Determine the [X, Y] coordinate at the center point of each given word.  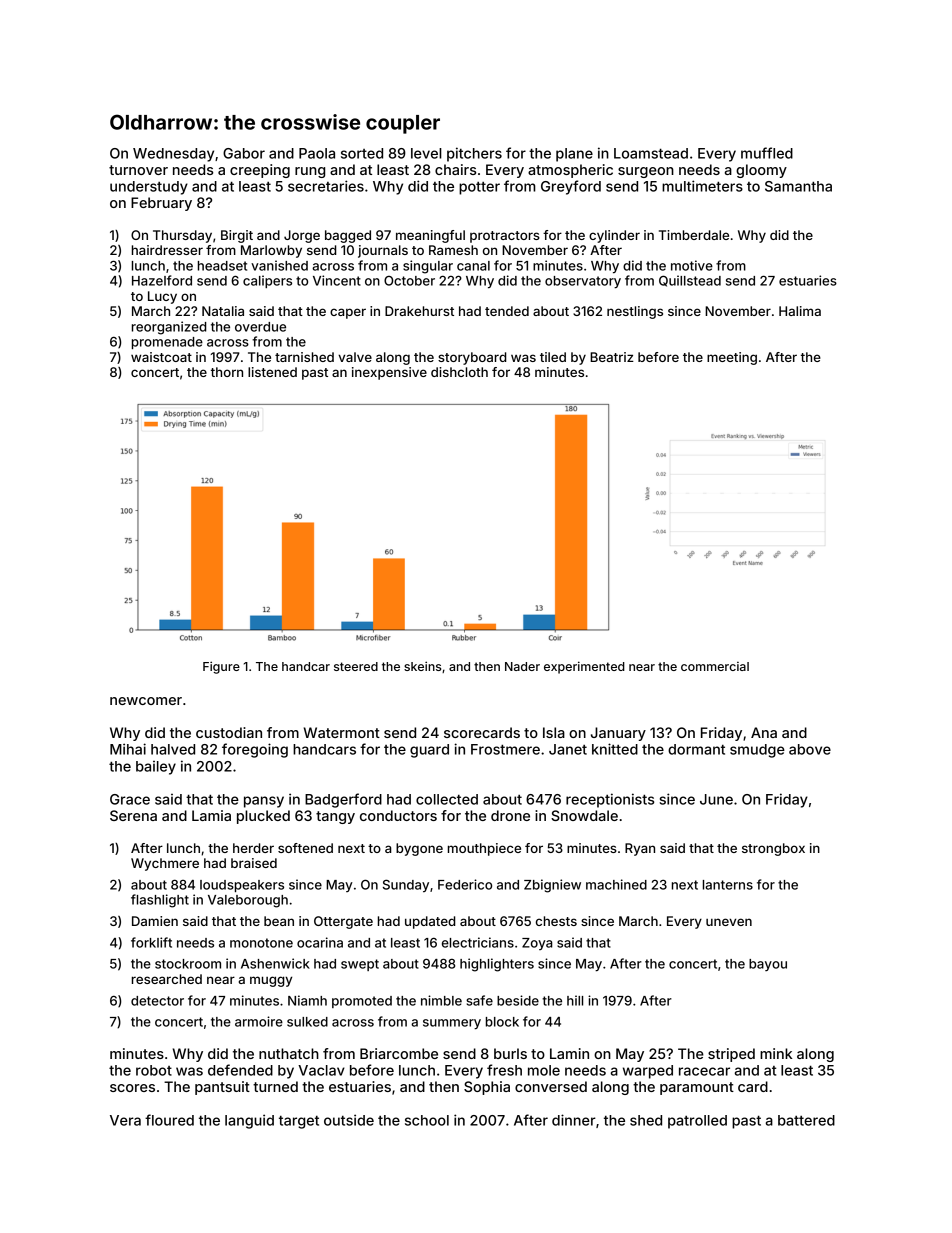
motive [692, 265]
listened [272, 372]
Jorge [302, 236]
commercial [715, 666]
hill [575, 1000]
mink [776, 1053]
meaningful [430, 236]
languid [249, 1121]
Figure [221, 667]
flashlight [160, 901]
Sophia [487, 1088]
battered [806, 1120]
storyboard [472, 358]
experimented [584, 667]
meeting [732, 358]
